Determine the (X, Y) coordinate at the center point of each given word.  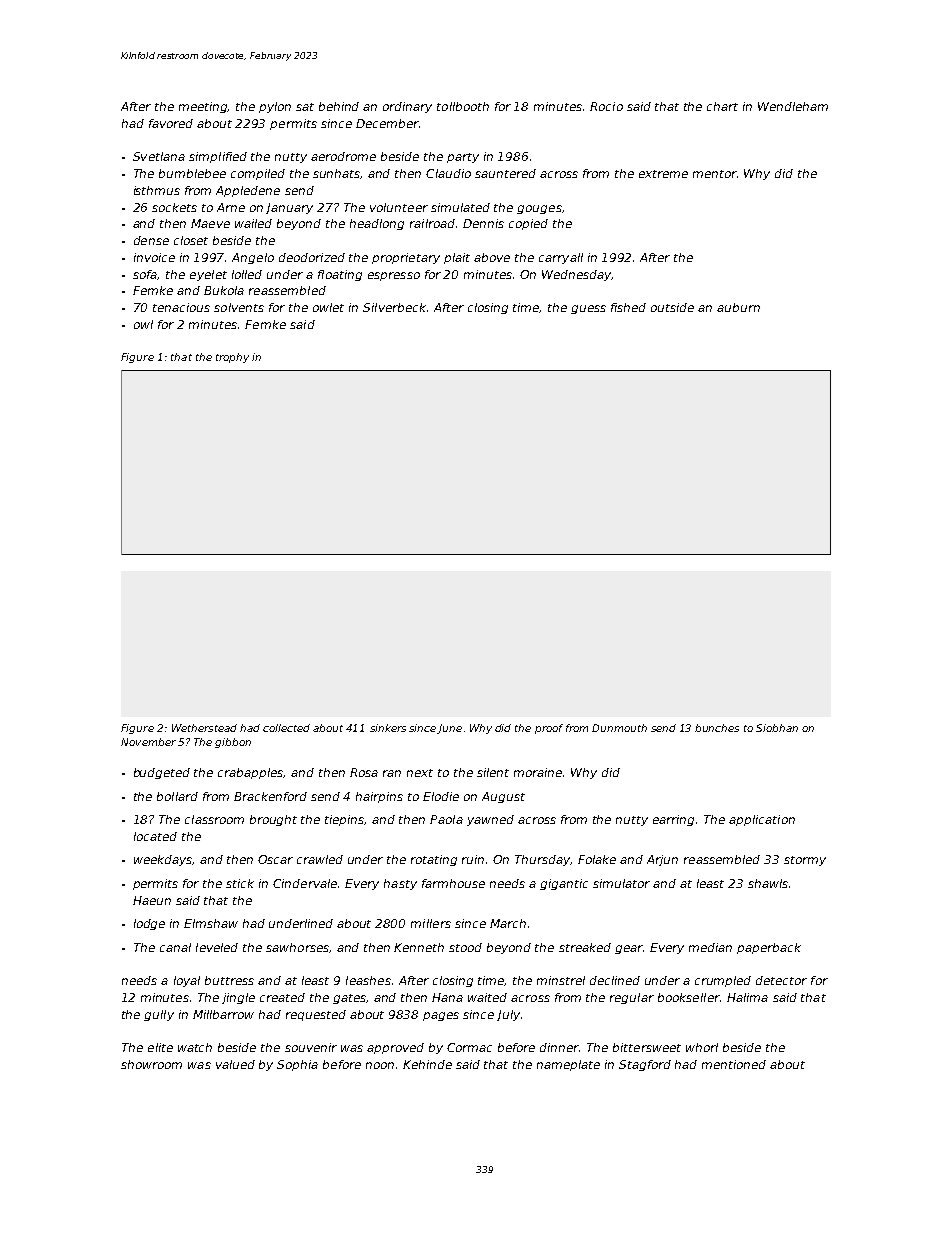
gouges (539, 209)
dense (151, 240)
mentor (715, 174)
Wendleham (793, 106)
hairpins (379, 797)
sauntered (505, 173)
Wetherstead (204, 728)
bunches (717, 728)
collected (286, 728)
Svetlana (159, 156)
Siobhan (777, 728)
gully (159, 1015)
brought (273, 820)
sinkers (388, 728)
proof (549, 729)
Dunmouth (619, 728)
